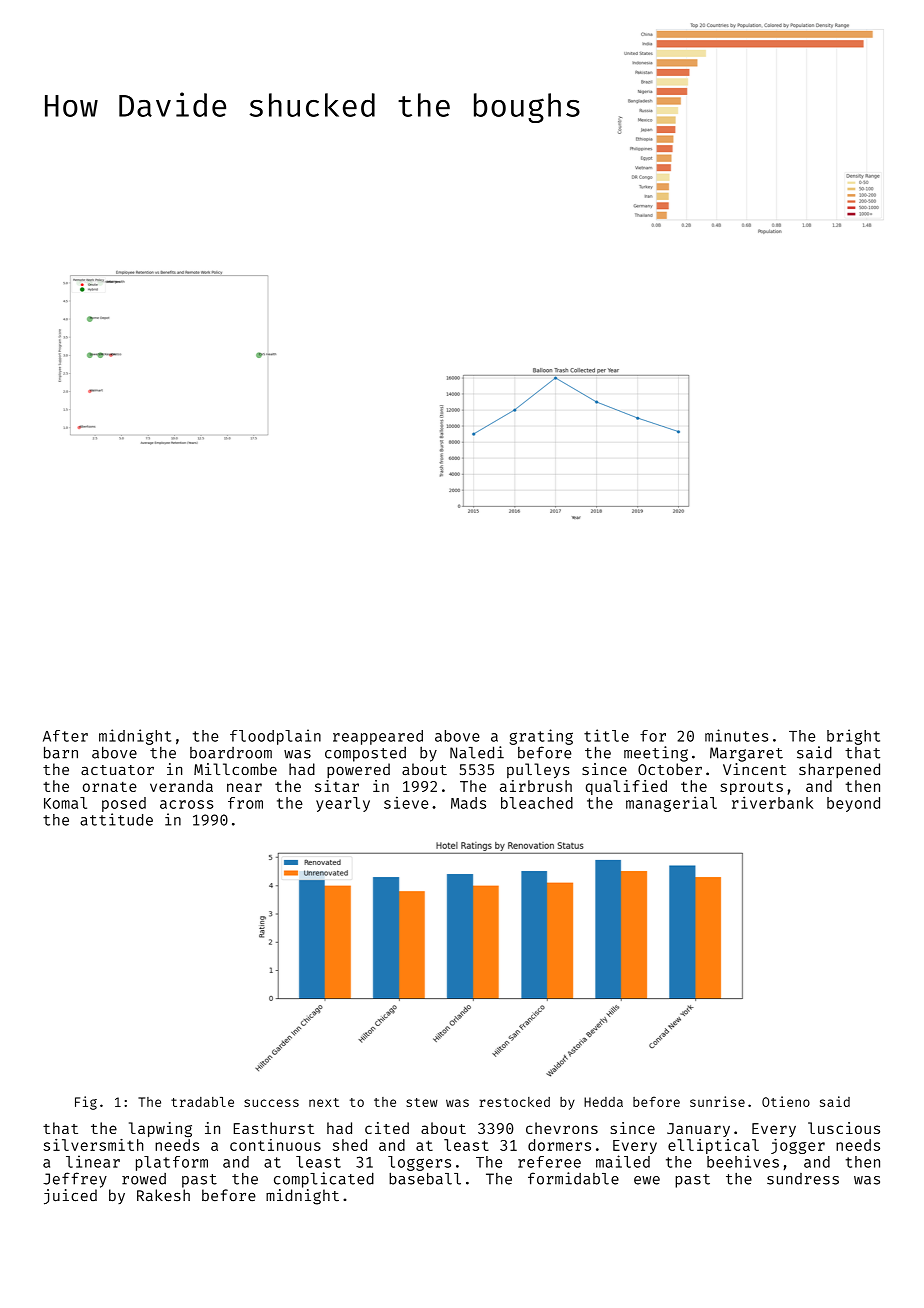 The height and width of the screenshot is (1308, 924). Describe the element at coordinates (61, 752) in the screenshot. I see `barn` at that location.
